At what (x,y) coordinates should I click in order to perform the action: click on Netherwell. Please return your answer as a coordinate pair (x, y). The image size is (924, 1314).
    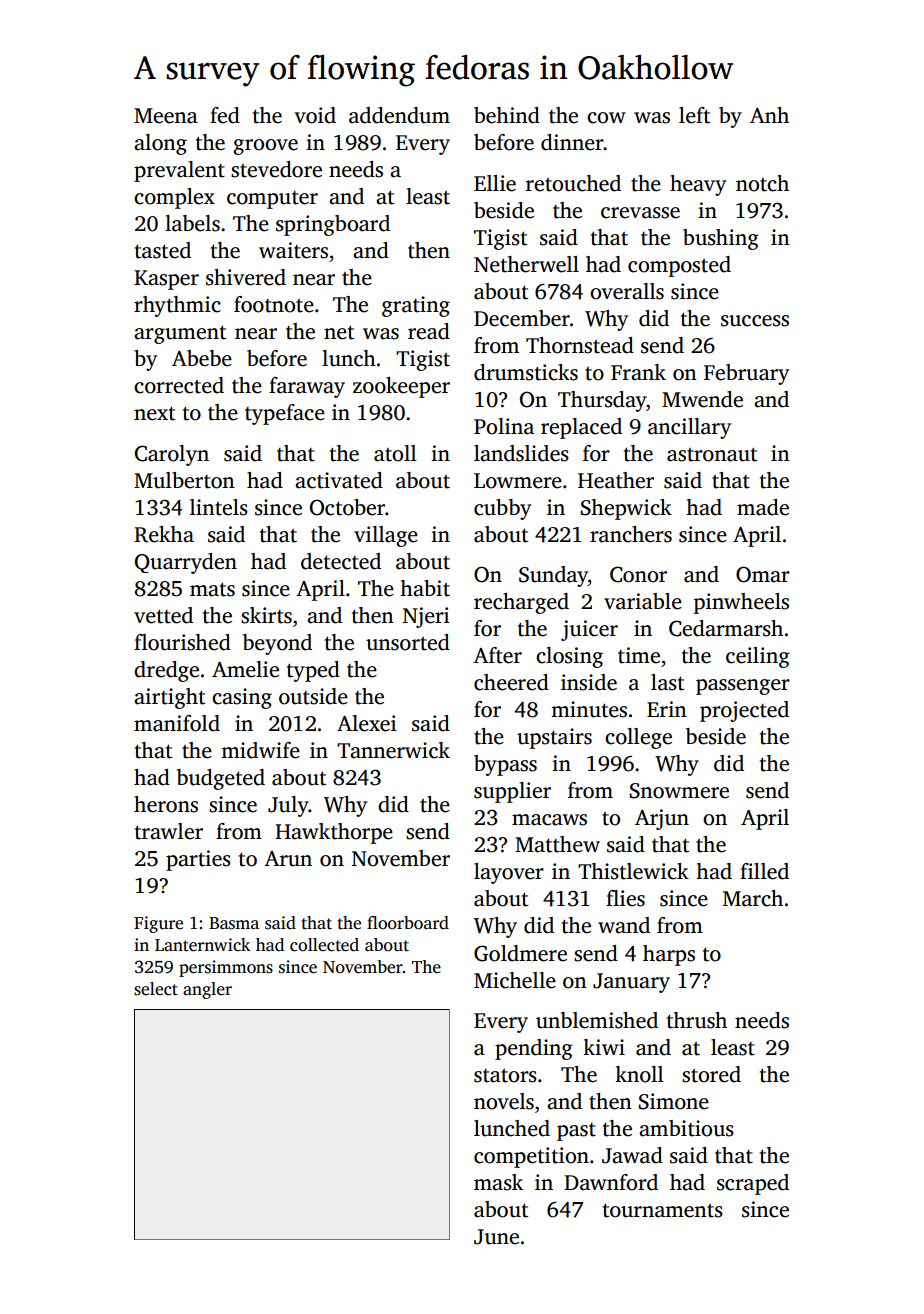
    Looking at the image, I should click on (526, 264).
